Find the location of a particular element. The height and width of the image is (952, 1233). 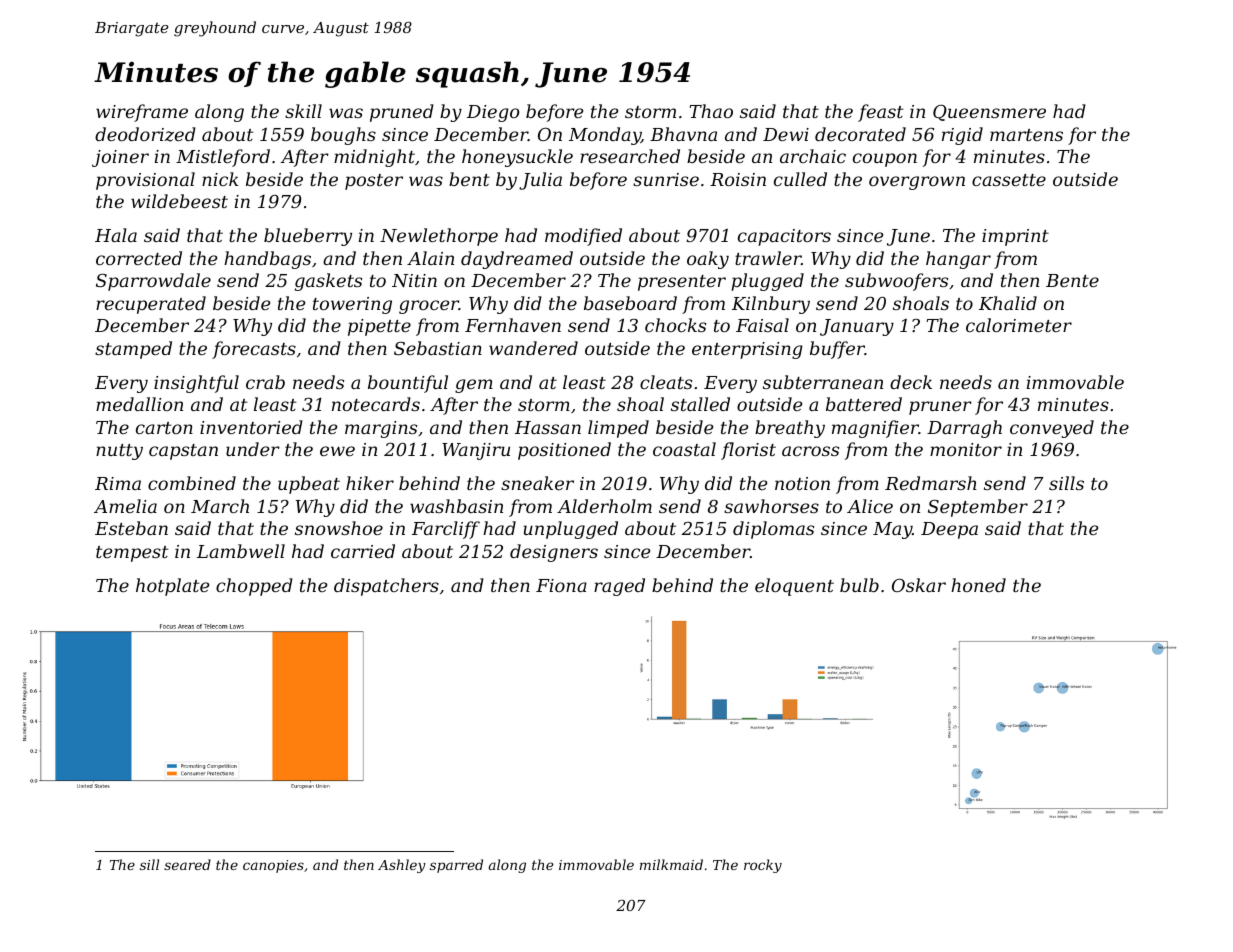

dispatchers is located at coordinates (386, 587).
